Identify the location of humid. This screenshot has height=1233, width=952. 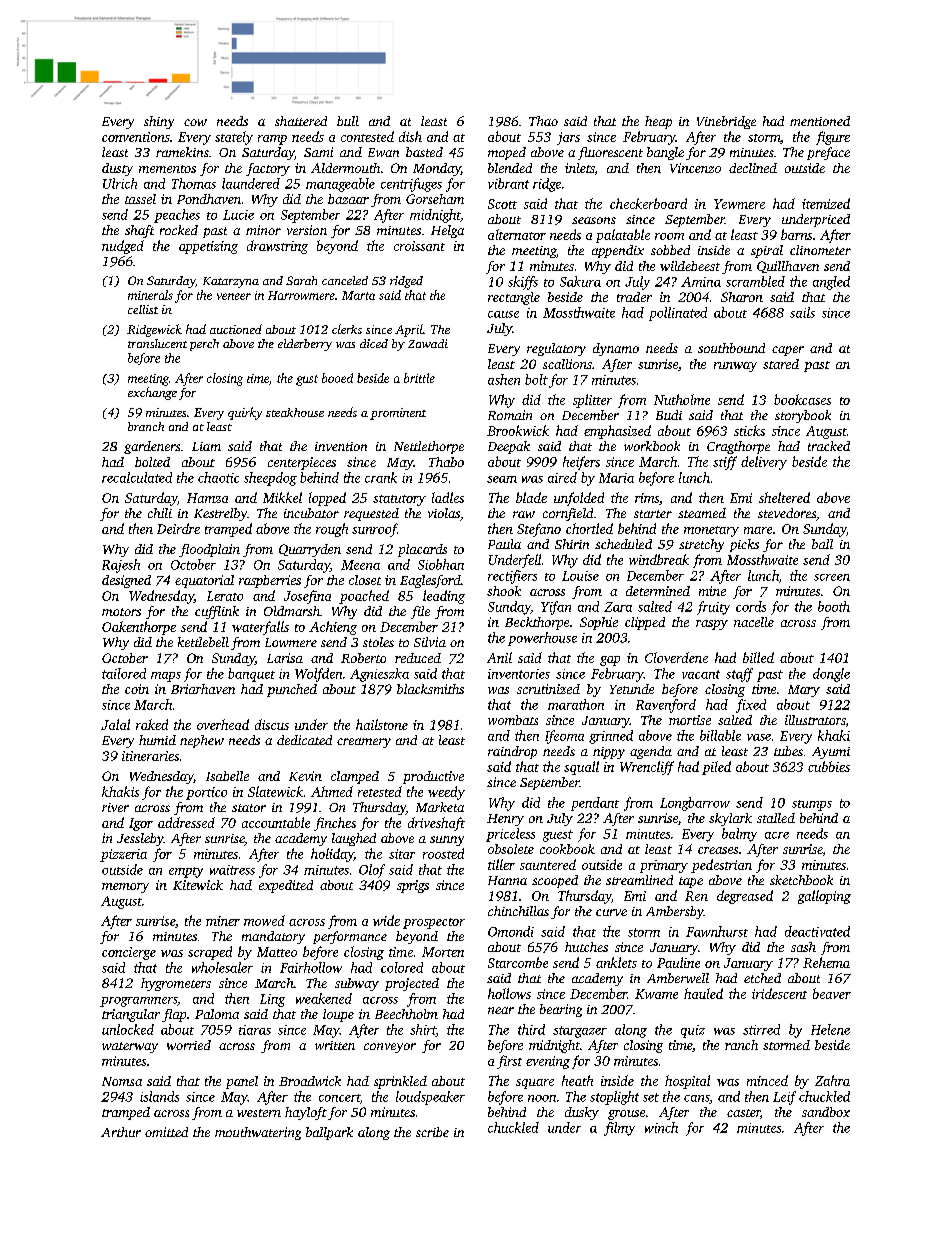
(157, 740).
